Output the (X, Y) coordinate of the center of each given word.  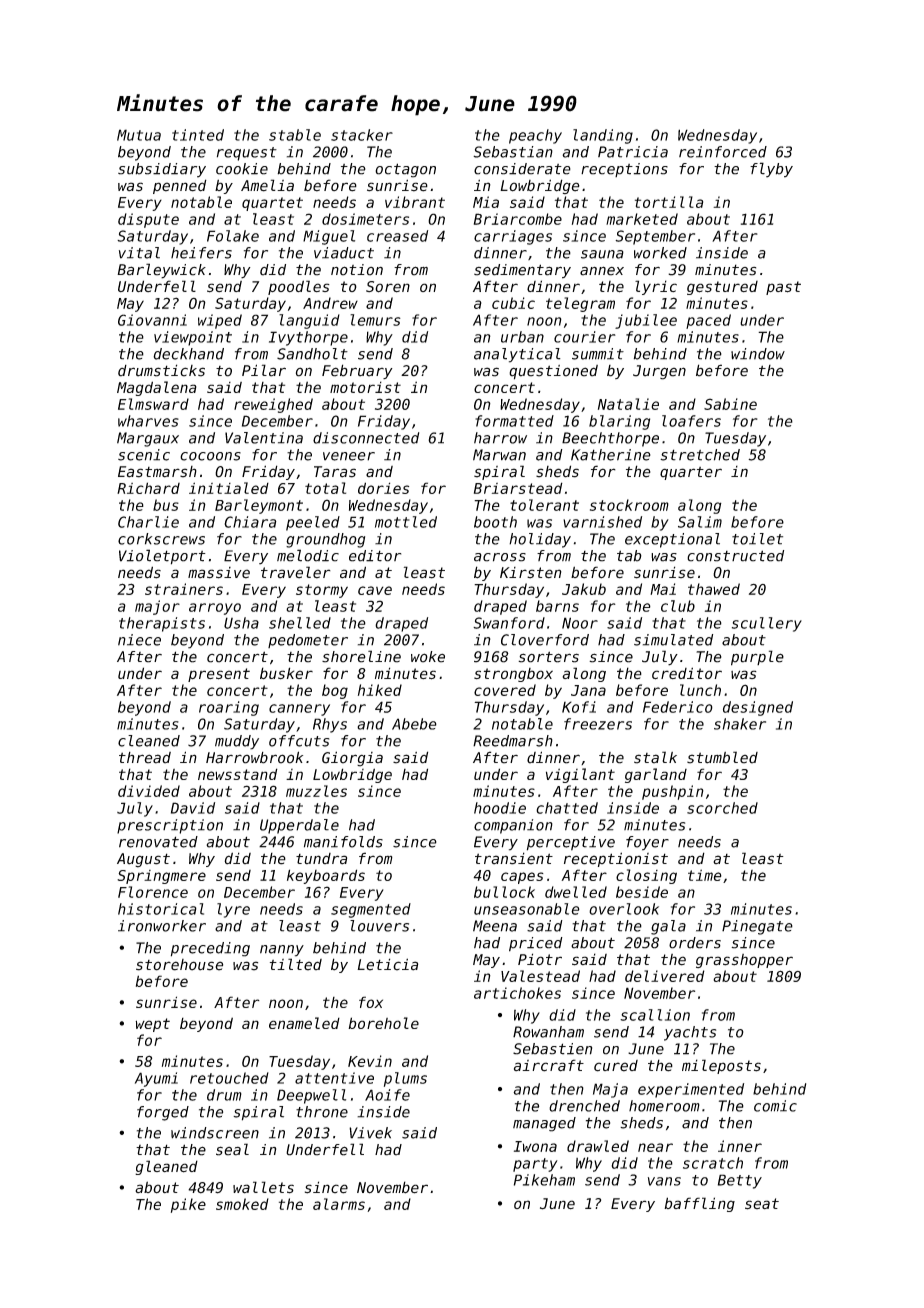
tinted (198, 135)
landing (603, 136)
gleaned (166, 1167)
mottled (406, 522)
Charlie (148, 522)
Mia (486, 202)
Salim (700, 522)
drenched (584, 1106)
